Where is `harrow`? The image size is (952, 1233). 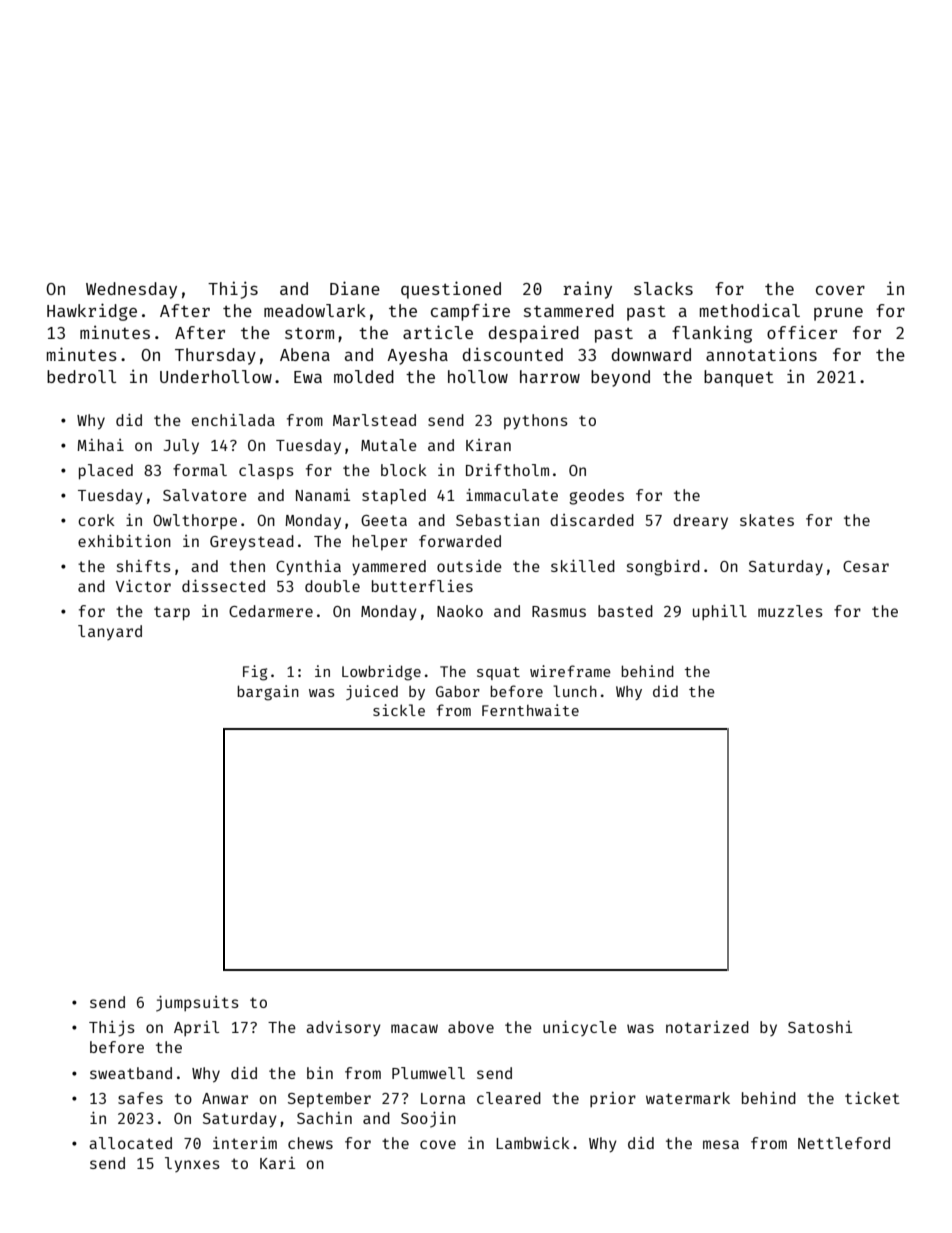
harrow is located at coordinates (550, 376).
